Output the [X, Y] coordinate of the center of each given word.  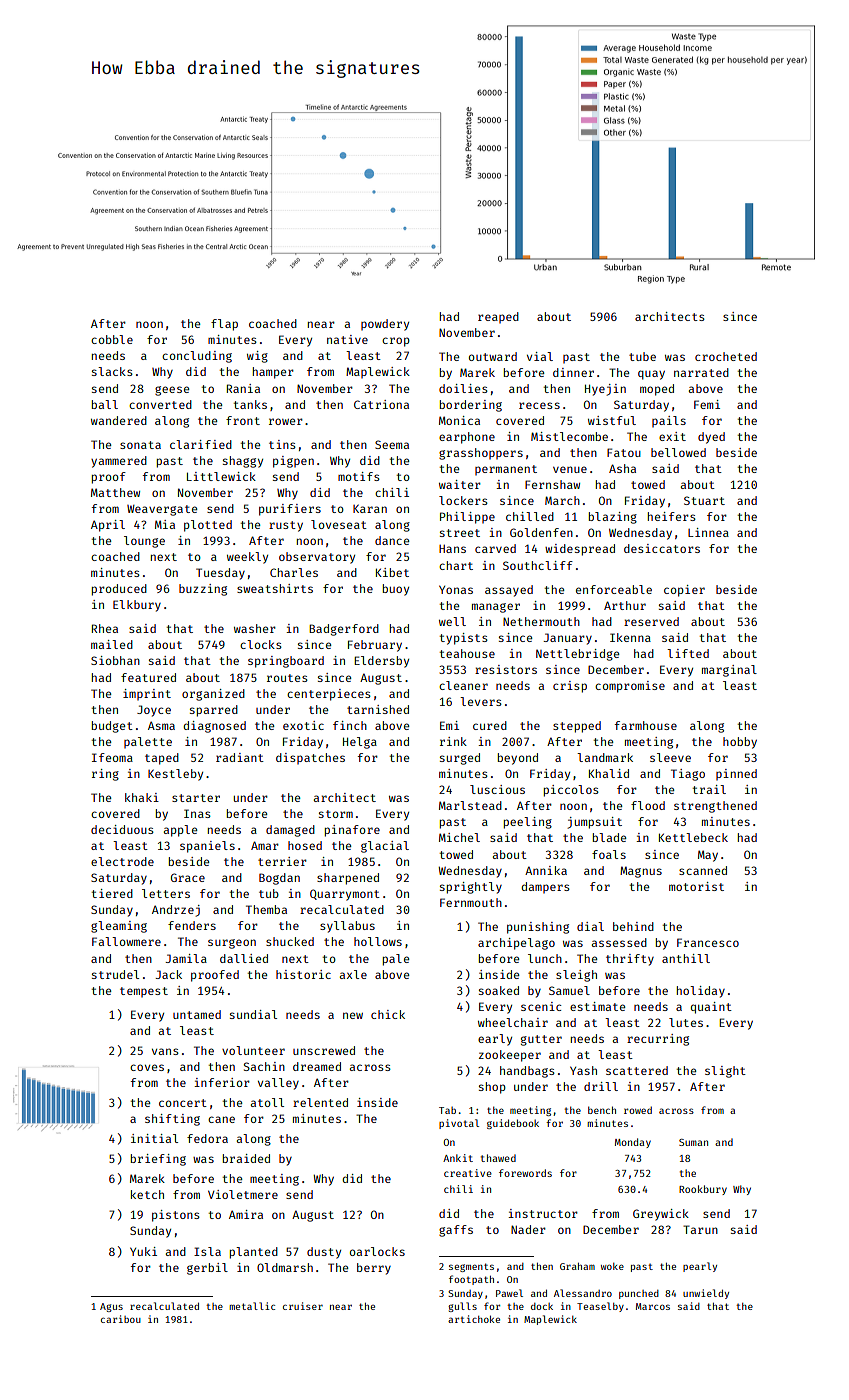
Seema [392, 444]
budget [112, 727]
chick [388, 1014]
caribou [121, 1319]
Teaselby [600, 1307]
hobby [740, 743]
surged [460, 759]
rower [286, 421]
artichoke [474, 1319]
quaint [711, 1008]
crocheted [726, 356]
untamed [197, 1014]
